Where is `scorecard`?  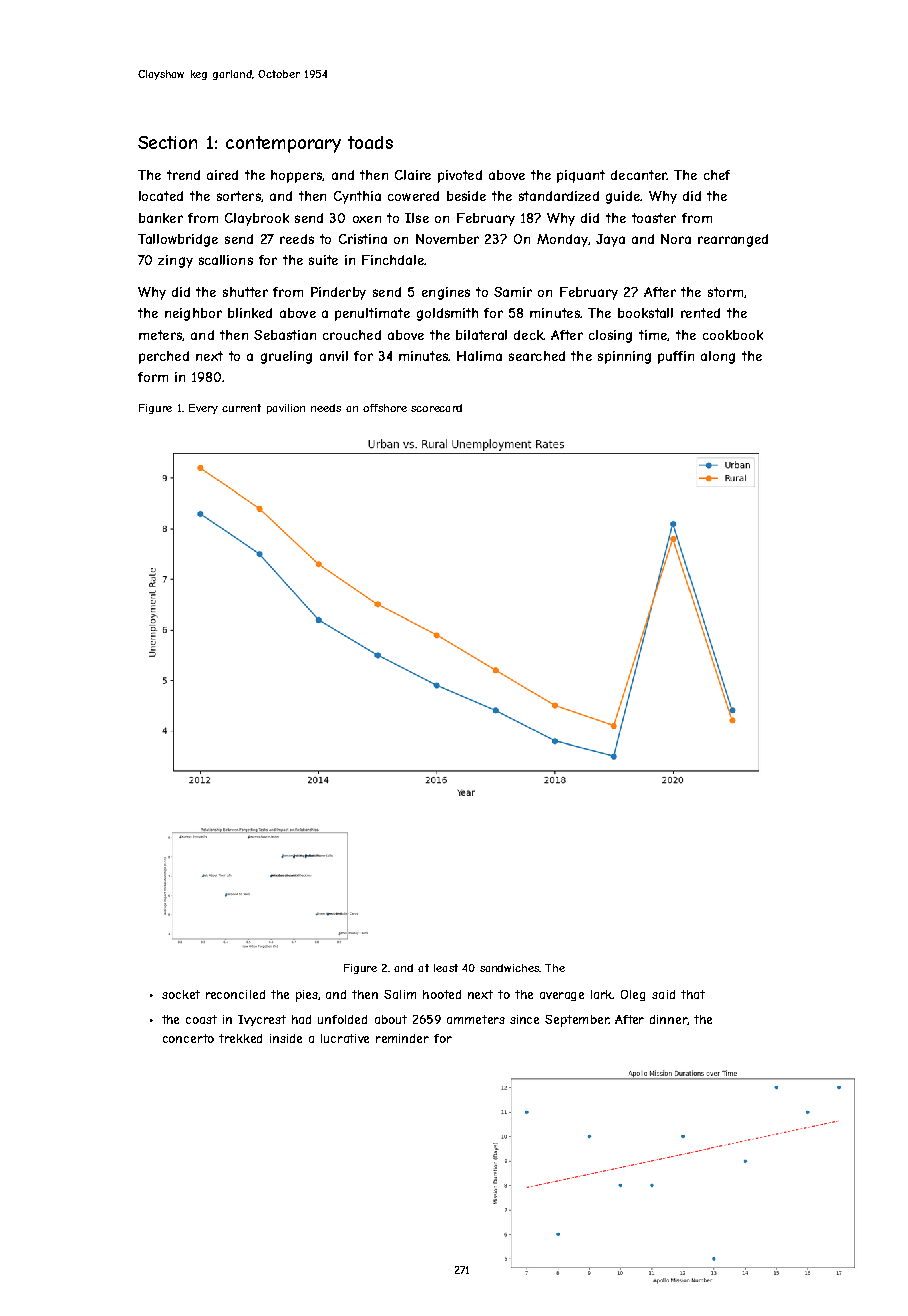
scorecard is located at coordinates (436, 408).
